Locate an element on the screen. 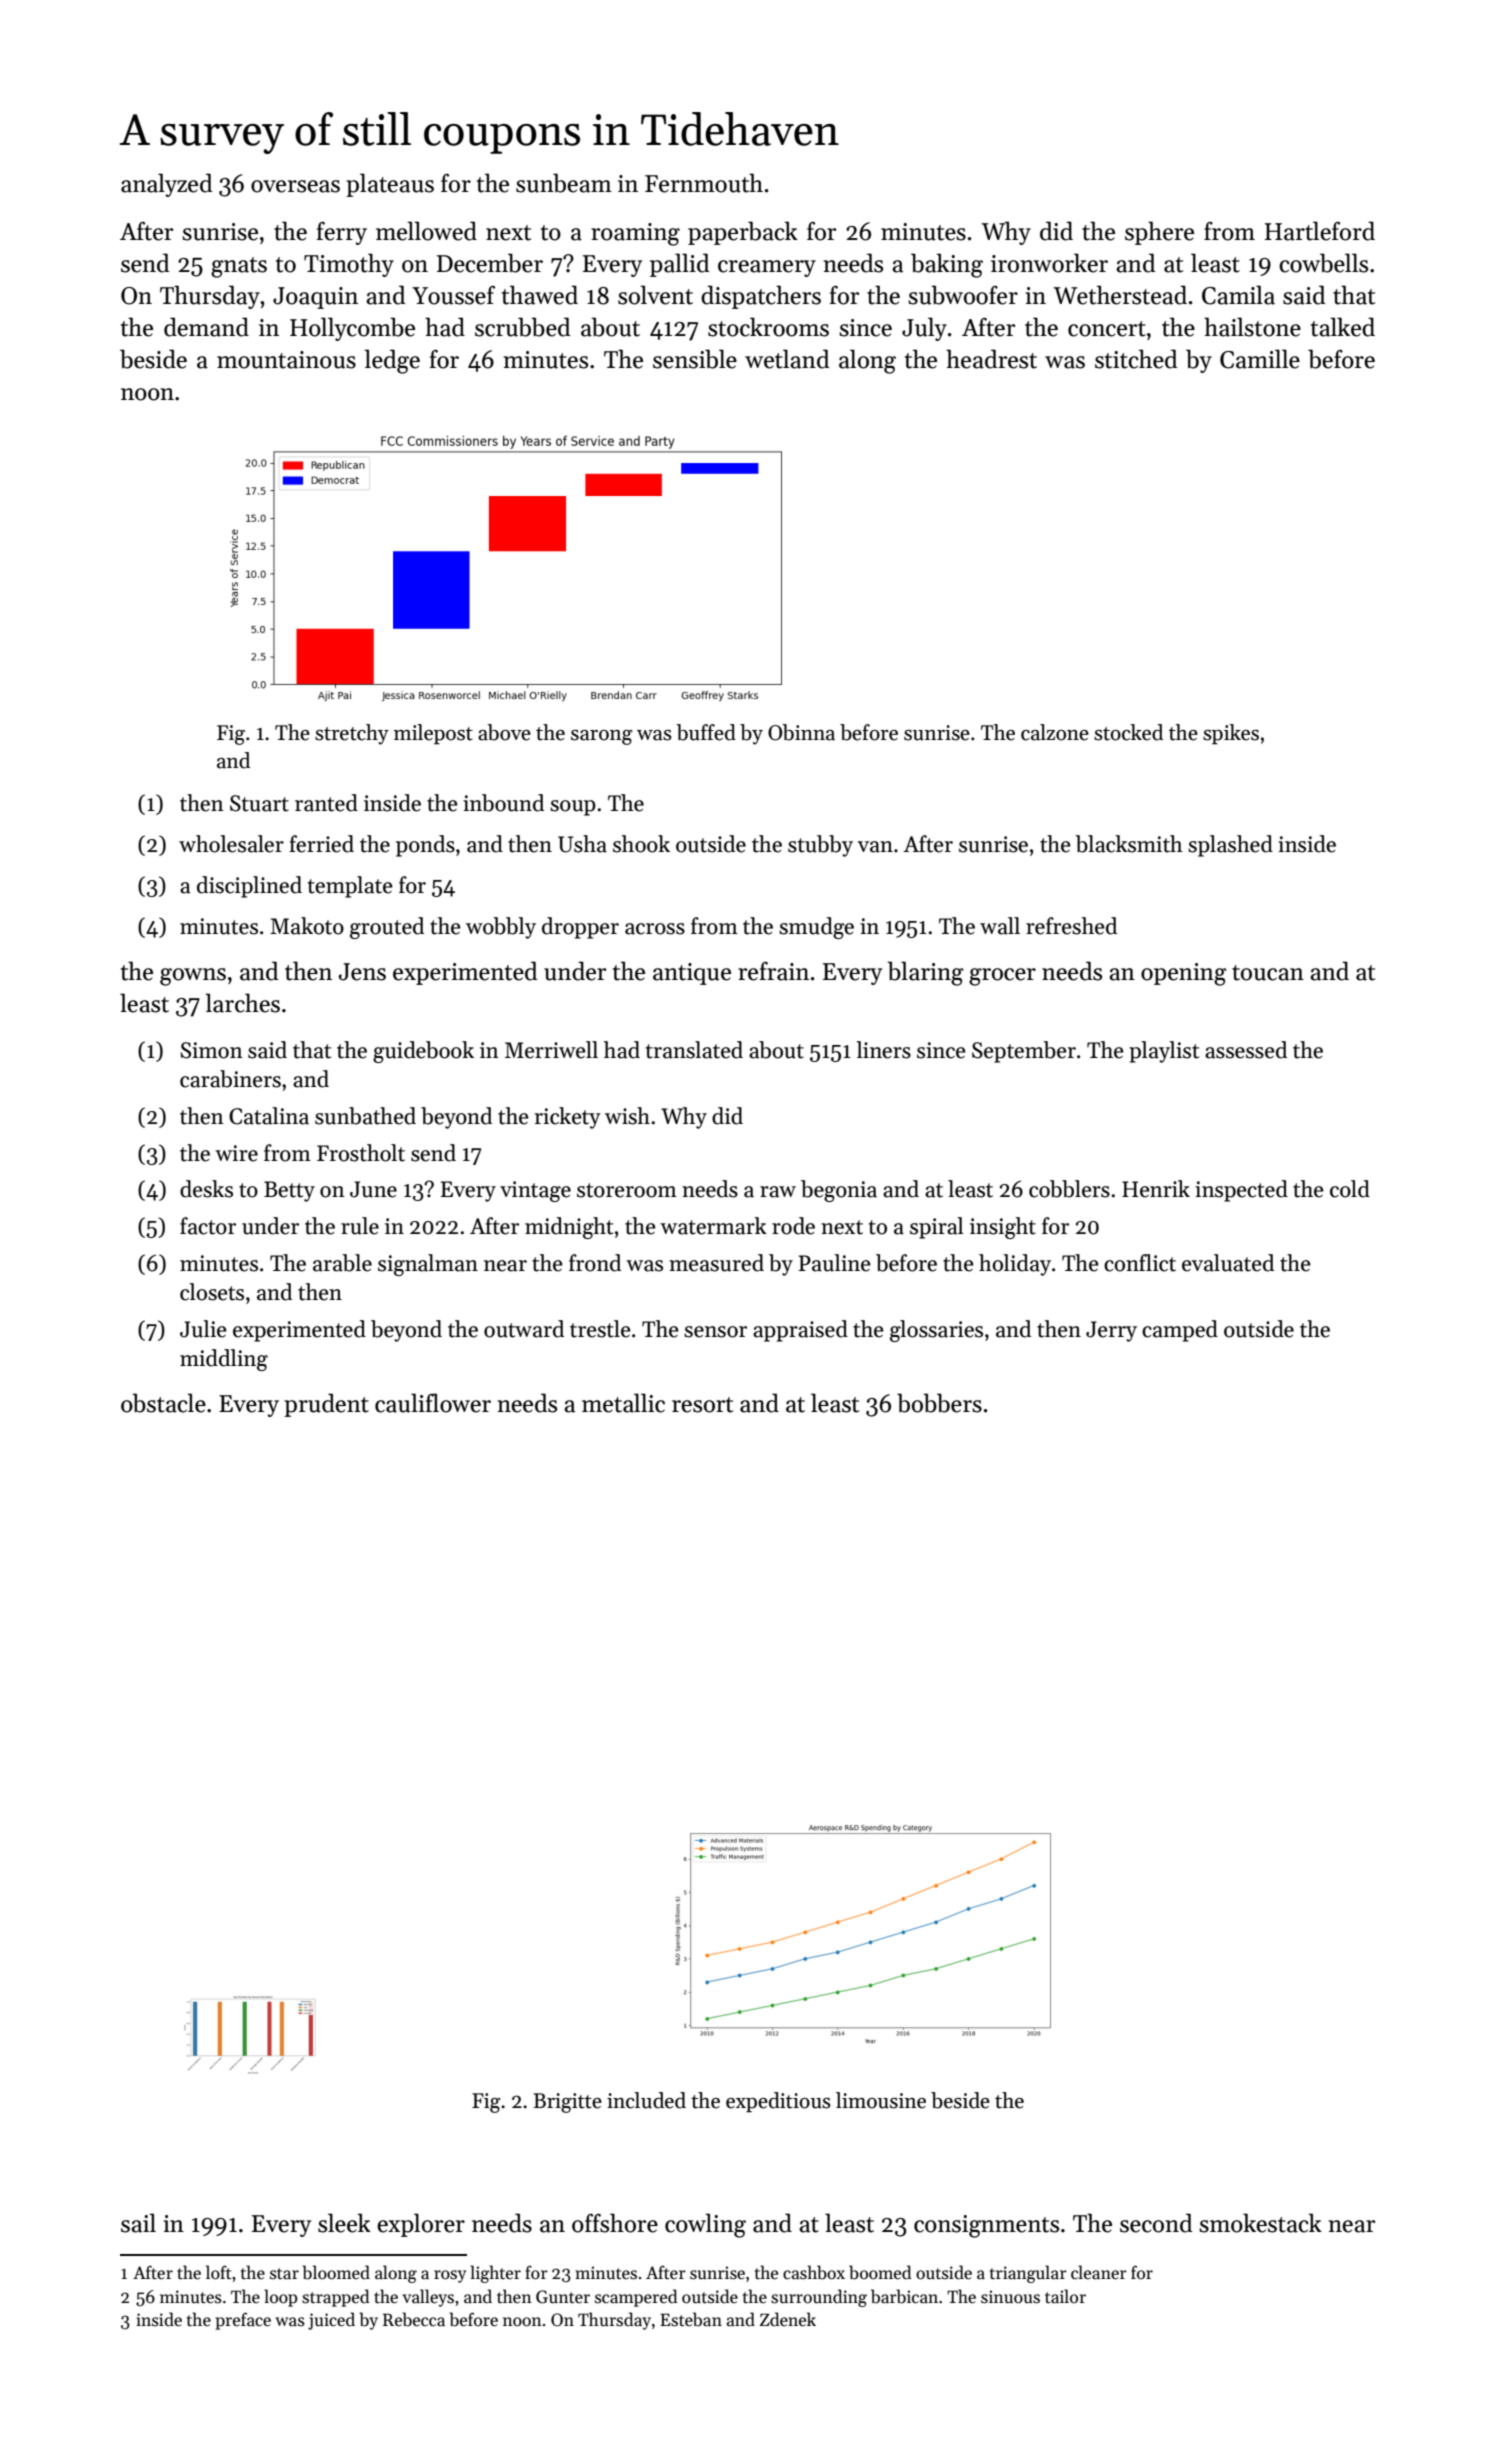 The height and width of the screenshot is (2464, 1496). resort is located at coordinates (702, 1405).
